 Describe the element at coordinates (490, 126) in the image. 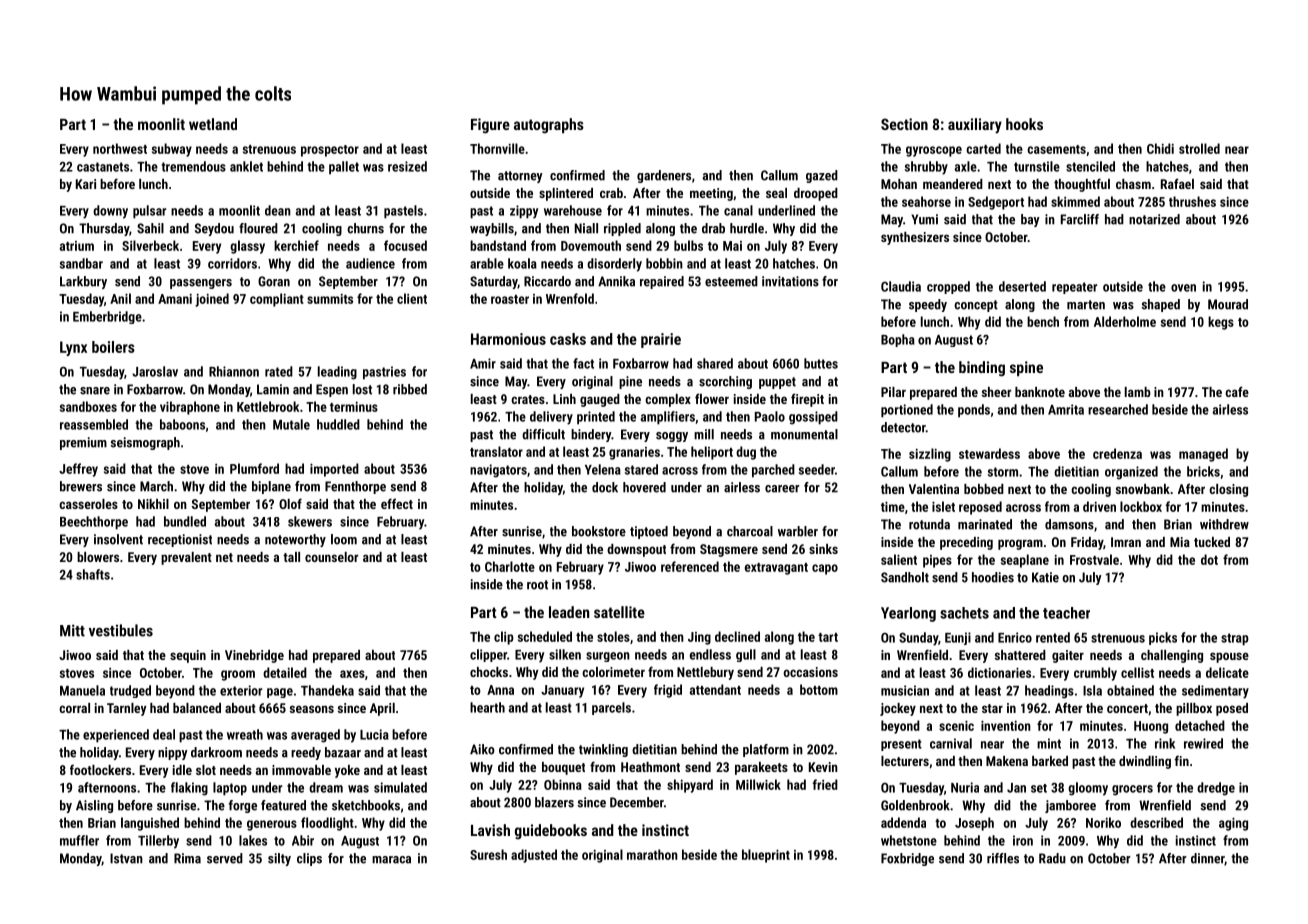

I see `Figure` at that location.
